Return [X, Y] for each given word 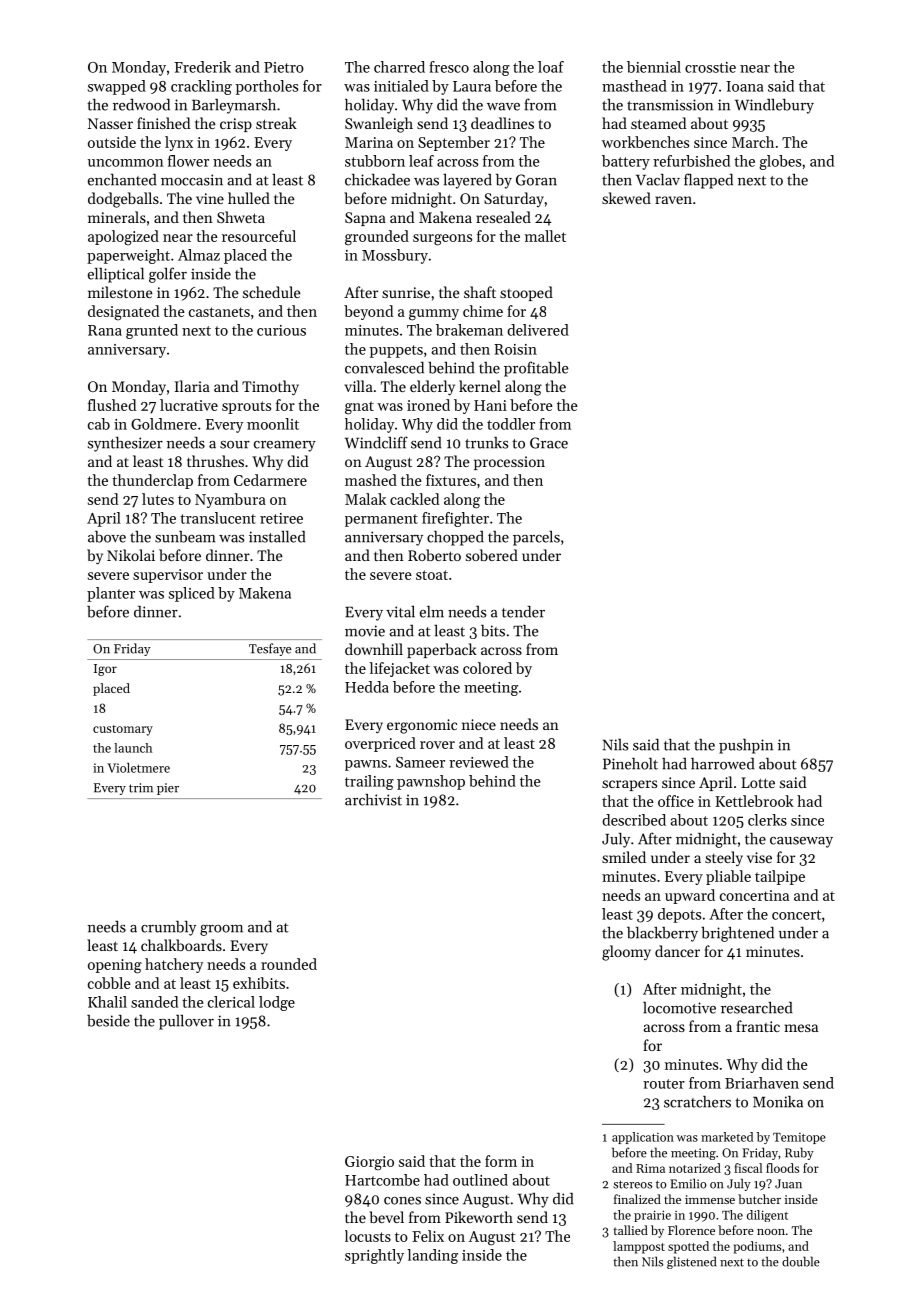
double [801, 1261]
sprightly [374, 1256]
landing [432, 1256]
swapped [117, 87]
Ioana [745, 86]
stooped [526, 293]
